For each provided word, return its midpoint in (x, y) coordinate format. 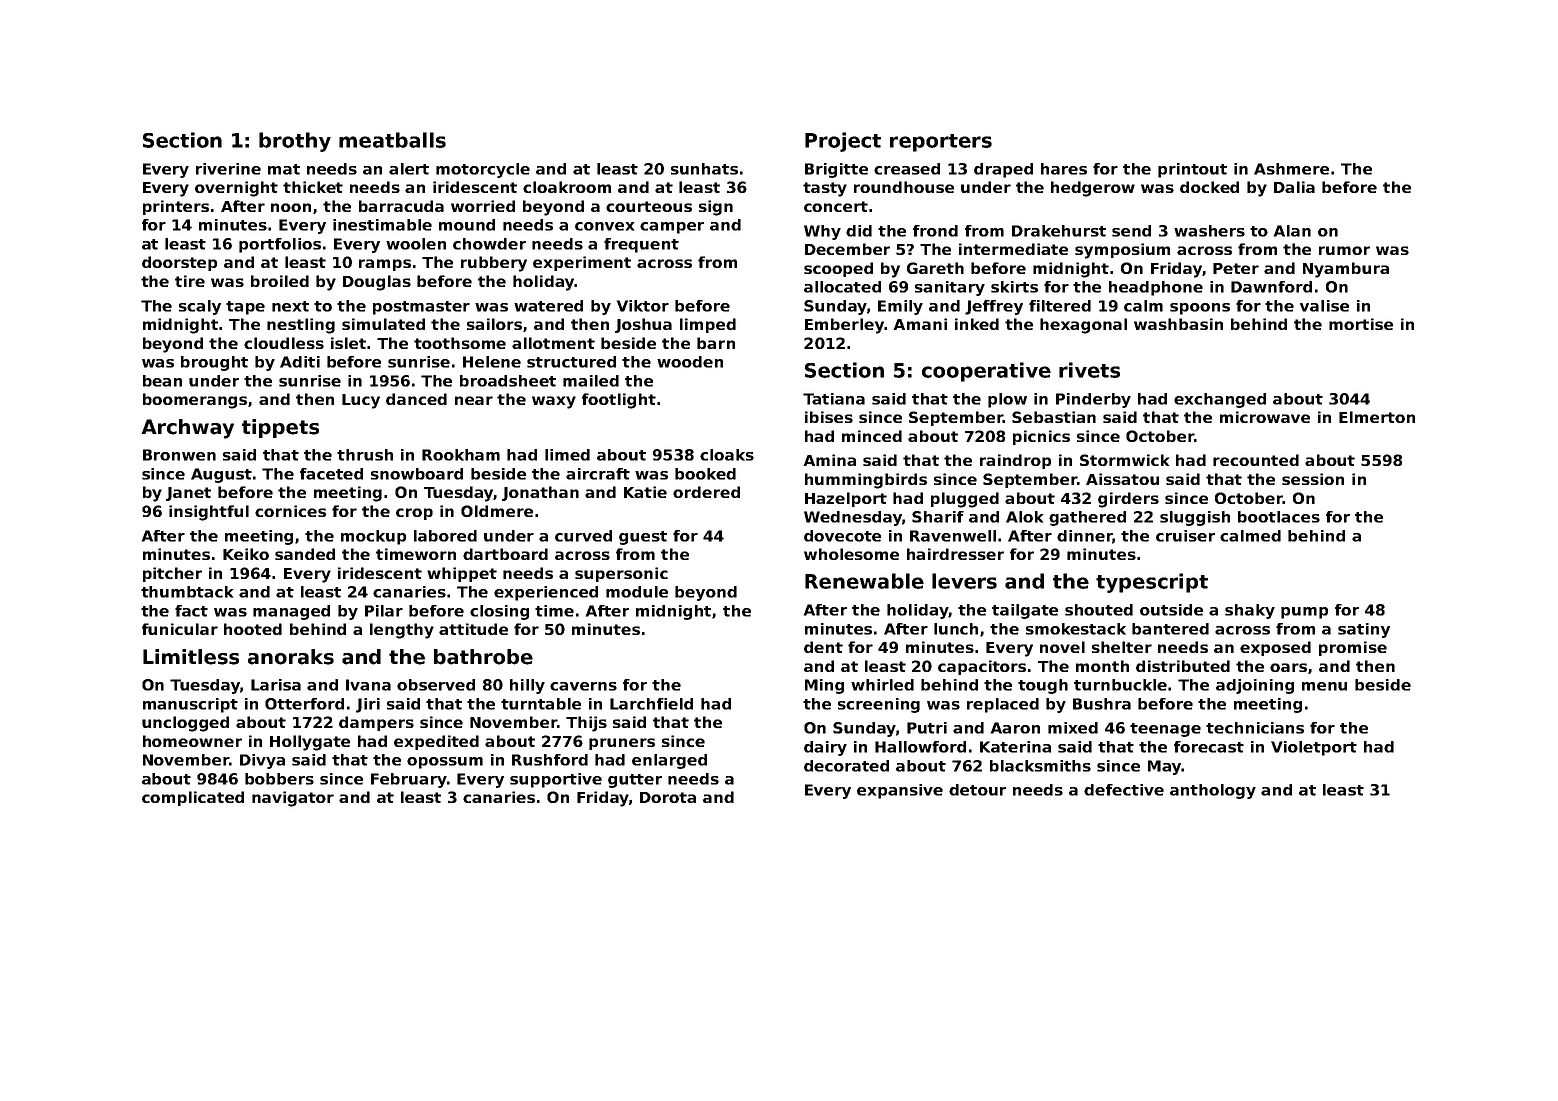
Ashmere (1291, 169)
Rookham (461, 455)
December (847, 249)
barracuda (401, 206)
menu (1324, 686)
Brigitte (836, 170)
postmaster (421, 308)
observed (436, 685)
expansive (900, 791)
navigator (293, 799)
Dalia (1294, 187)
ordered (706, 492)
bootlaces (1279, 517)
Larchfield (651, 704)
